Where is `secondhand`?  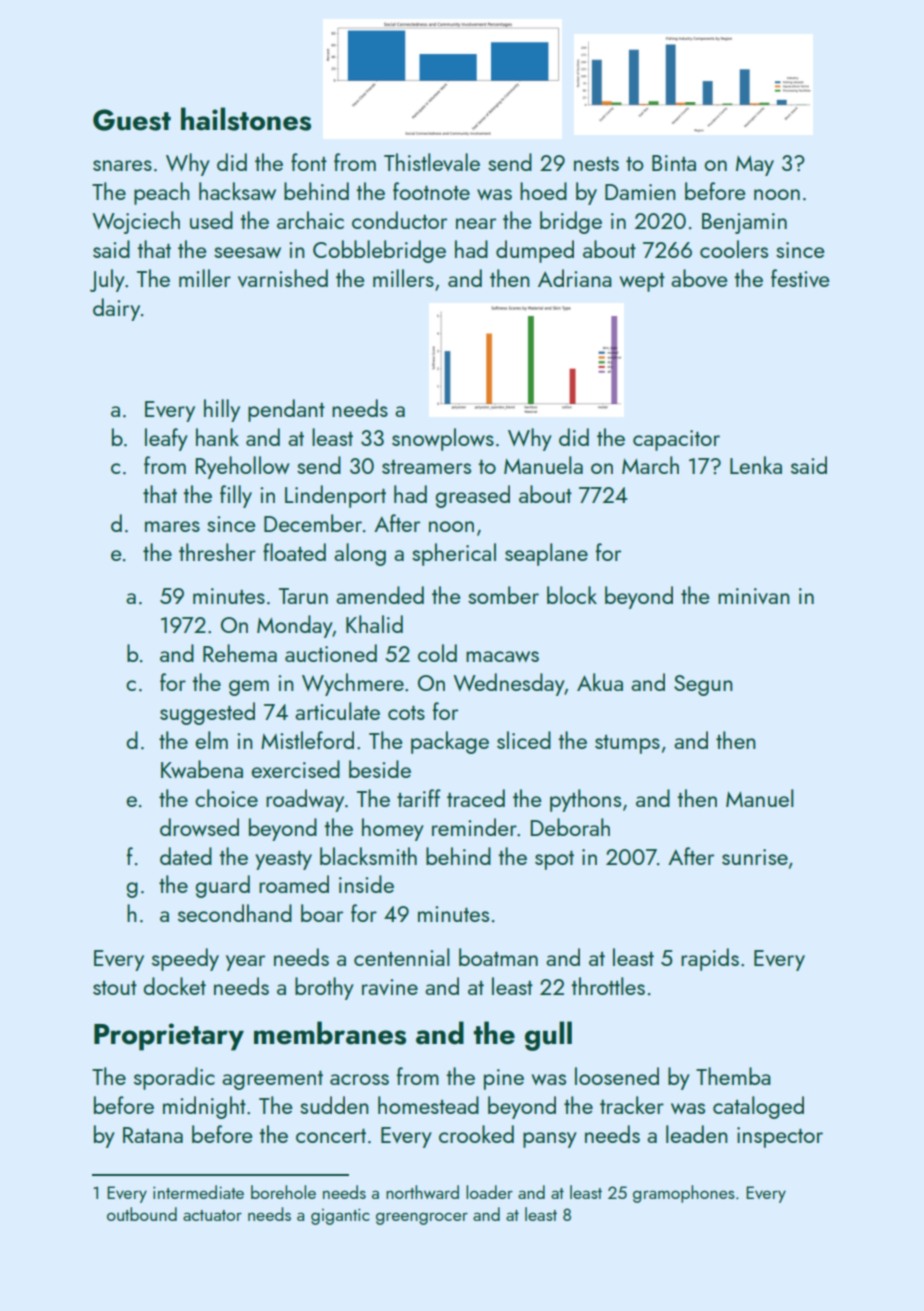 secondhand is located at coordinates (235, 913).
